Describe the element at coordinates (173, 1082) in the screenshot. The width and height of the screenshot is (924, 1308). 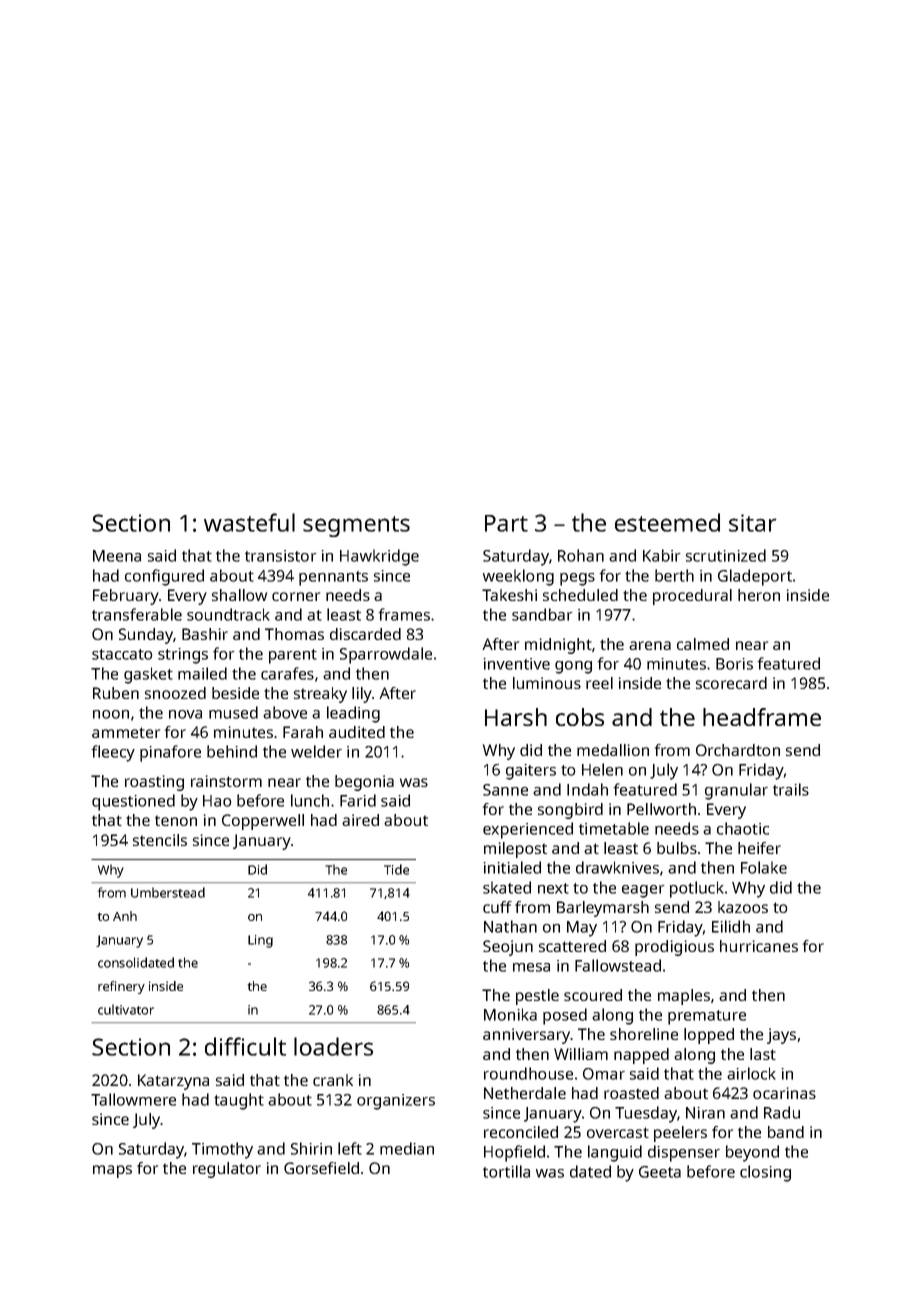
I see `Katarzyna` at that location.
